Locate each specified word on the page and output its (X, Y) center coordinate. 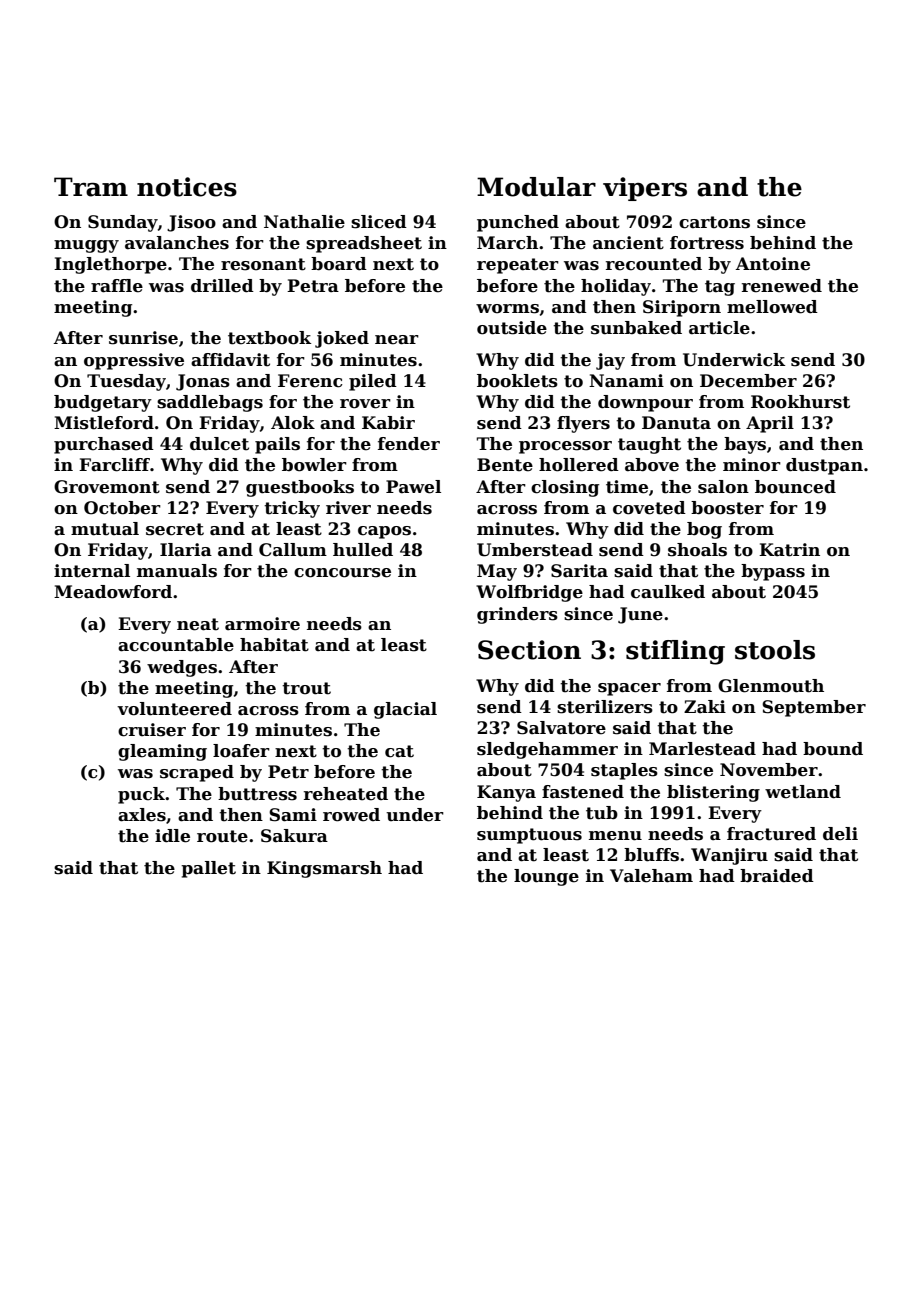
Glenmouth (771, 686)
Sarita (579, 571)
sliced (379, 222)
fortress (707, 243)
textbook (269, 338)
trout (306, 688)
